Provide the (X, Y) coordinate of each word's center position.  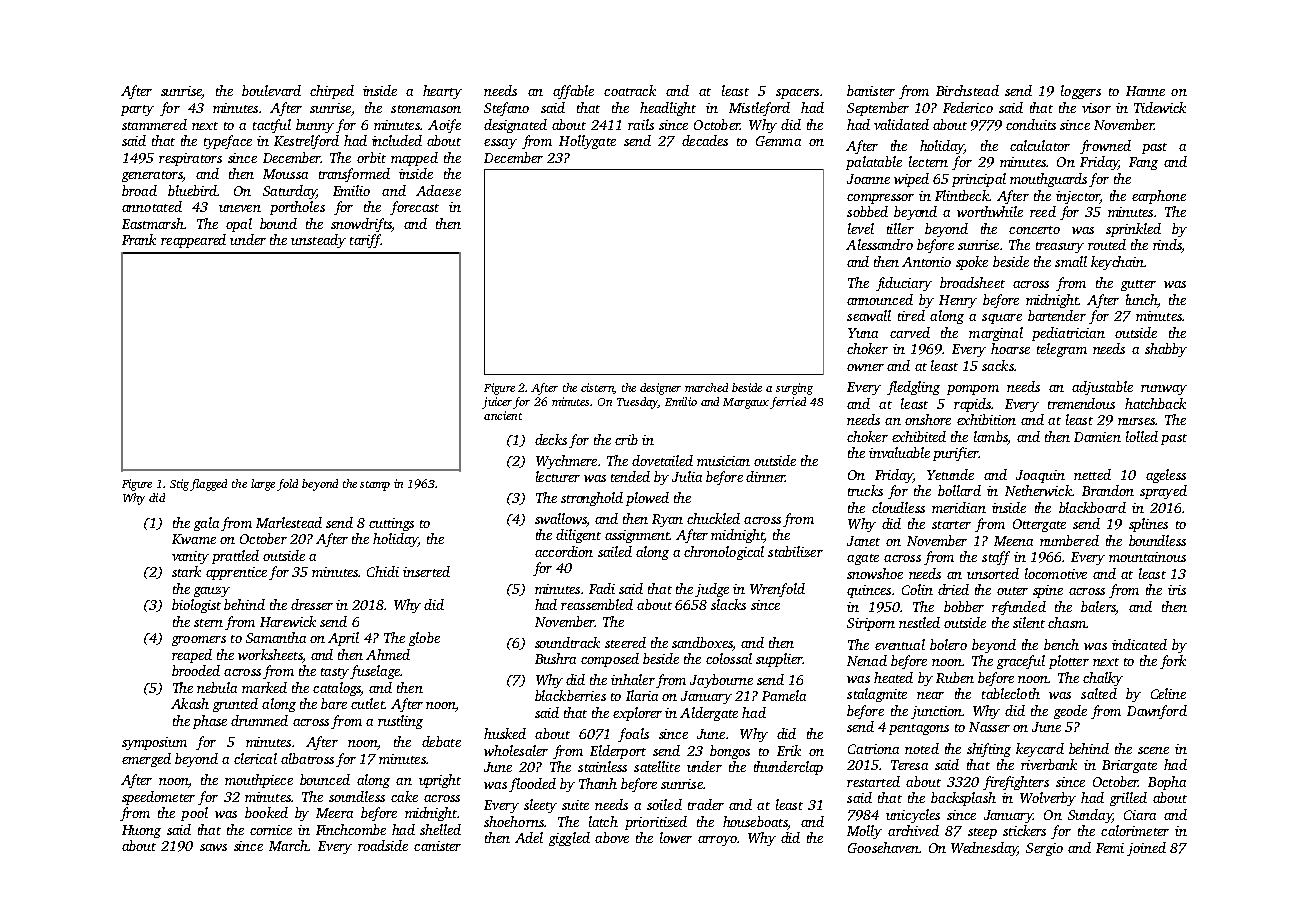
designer (660, 389)
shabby (1166, 350)
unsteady (318, 241)
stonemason (426, 109)
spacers (797, 94)
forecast (414, 208)
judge (712, 590)
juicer (498, 403)
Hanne (1145, 91)
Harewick (288, 621)
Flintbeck (962, 195)
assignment (637, 536)
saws (213, 847)
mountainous (1147, 557)
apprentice (236, 573)
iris (1177, 590)
